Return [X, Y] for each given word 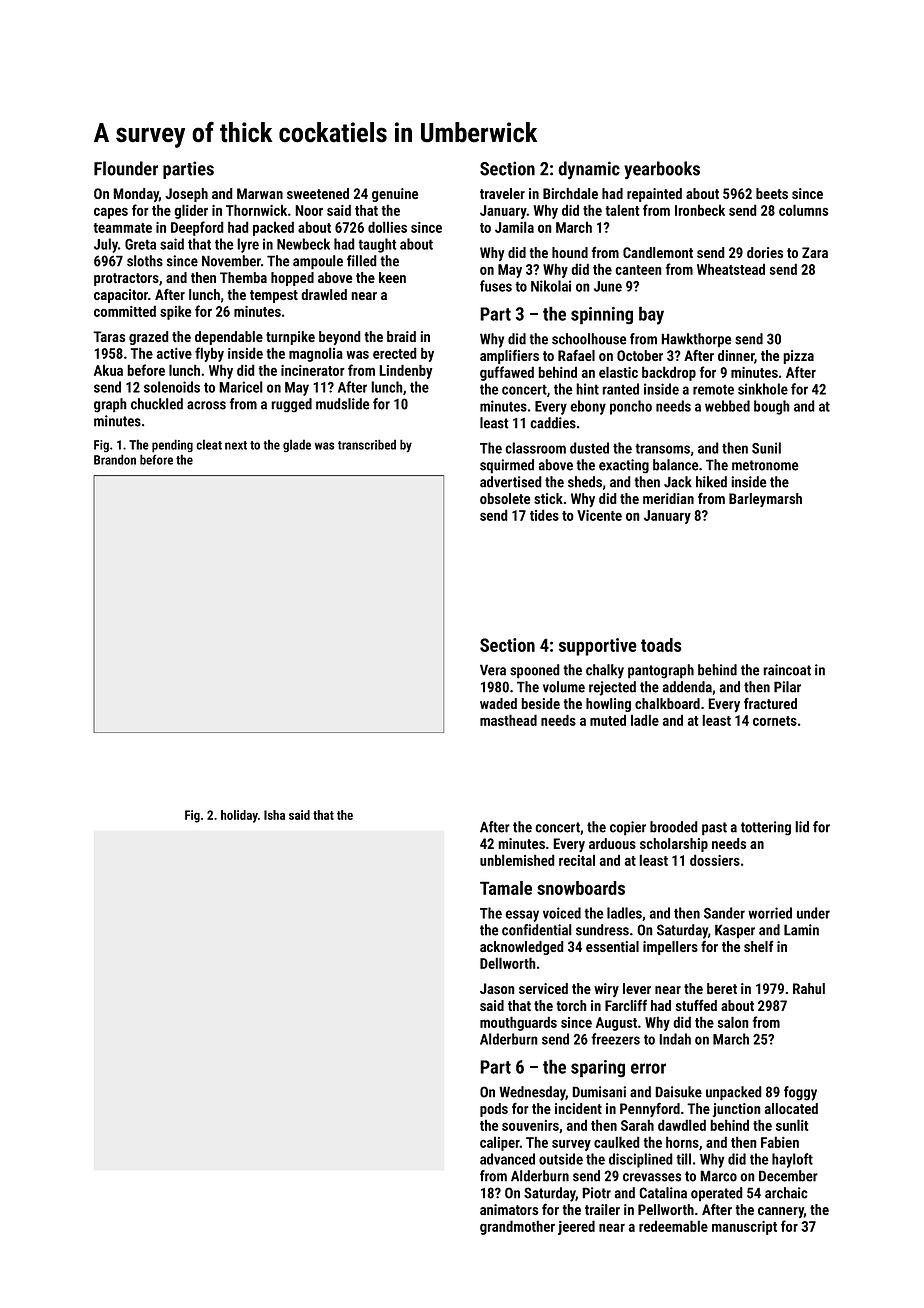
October [640, 355]
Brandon [115, 459]
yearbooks [662, 170]
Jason [497, 988]
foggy [800, 1093]
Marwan [260, 193]
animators [509, 1209]
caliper [500, 1144]
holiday [239, 816]
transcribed [367, 444]
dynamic [589, 170]
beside [540, 703]
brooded [674, 827]
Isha [274, 815]
